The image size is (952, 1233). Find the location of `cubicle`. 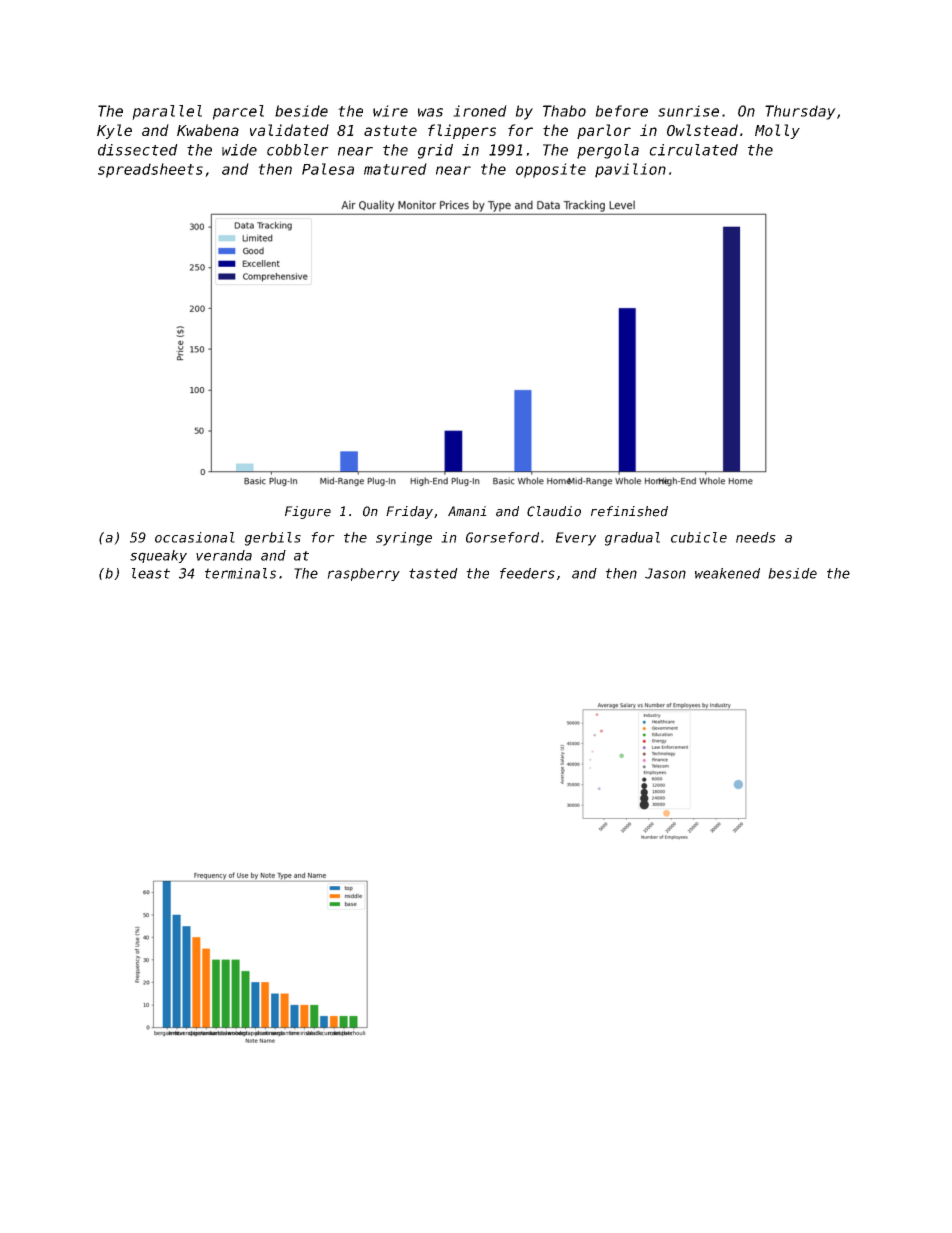

cubicle is located at coordinates (699, 537).
